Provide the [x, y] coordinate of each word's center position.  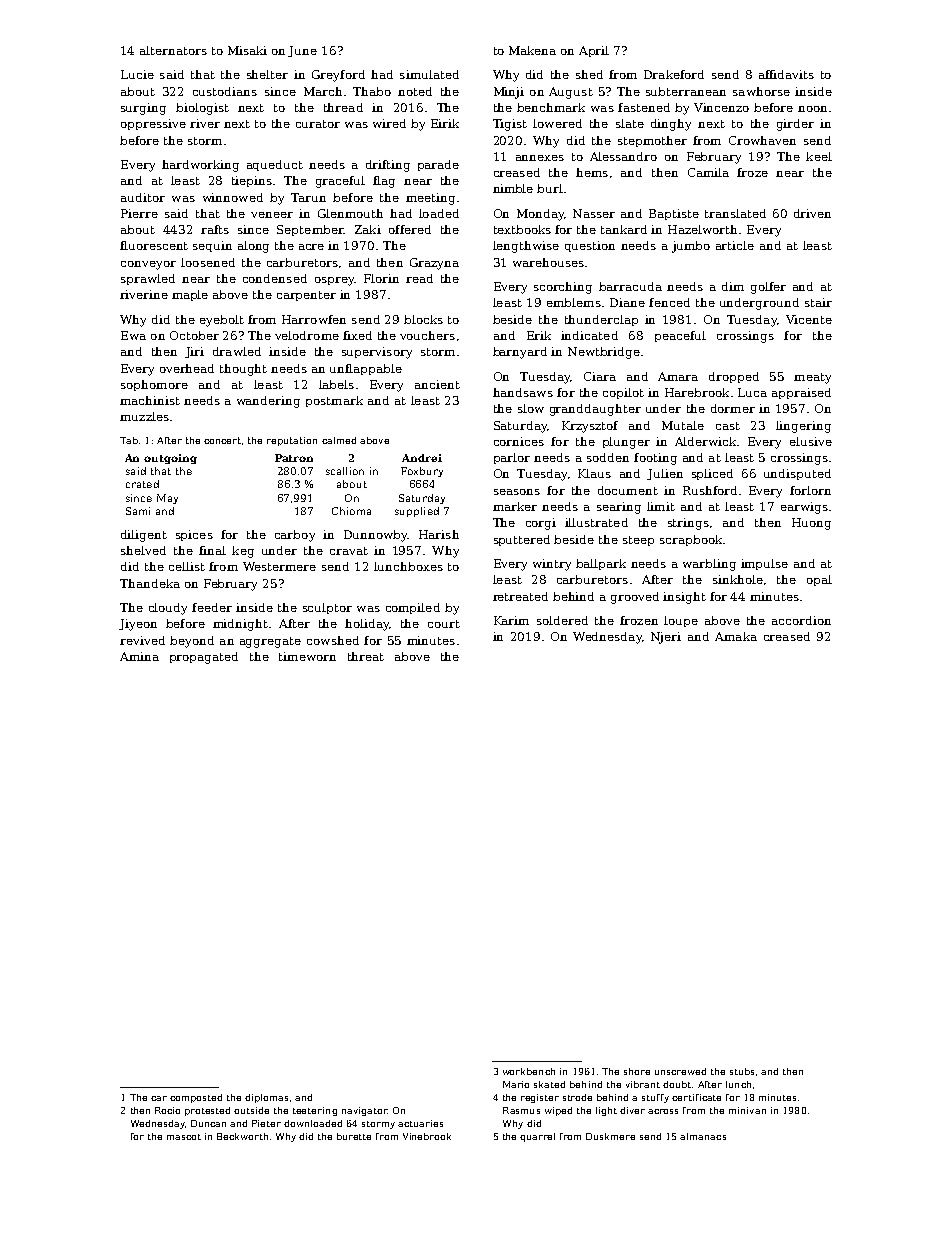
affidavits [786, 74]
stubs [742, 1071]
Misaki [247, 50]
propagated [204, 658]
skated [549, 1084]
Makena [532, 50]
